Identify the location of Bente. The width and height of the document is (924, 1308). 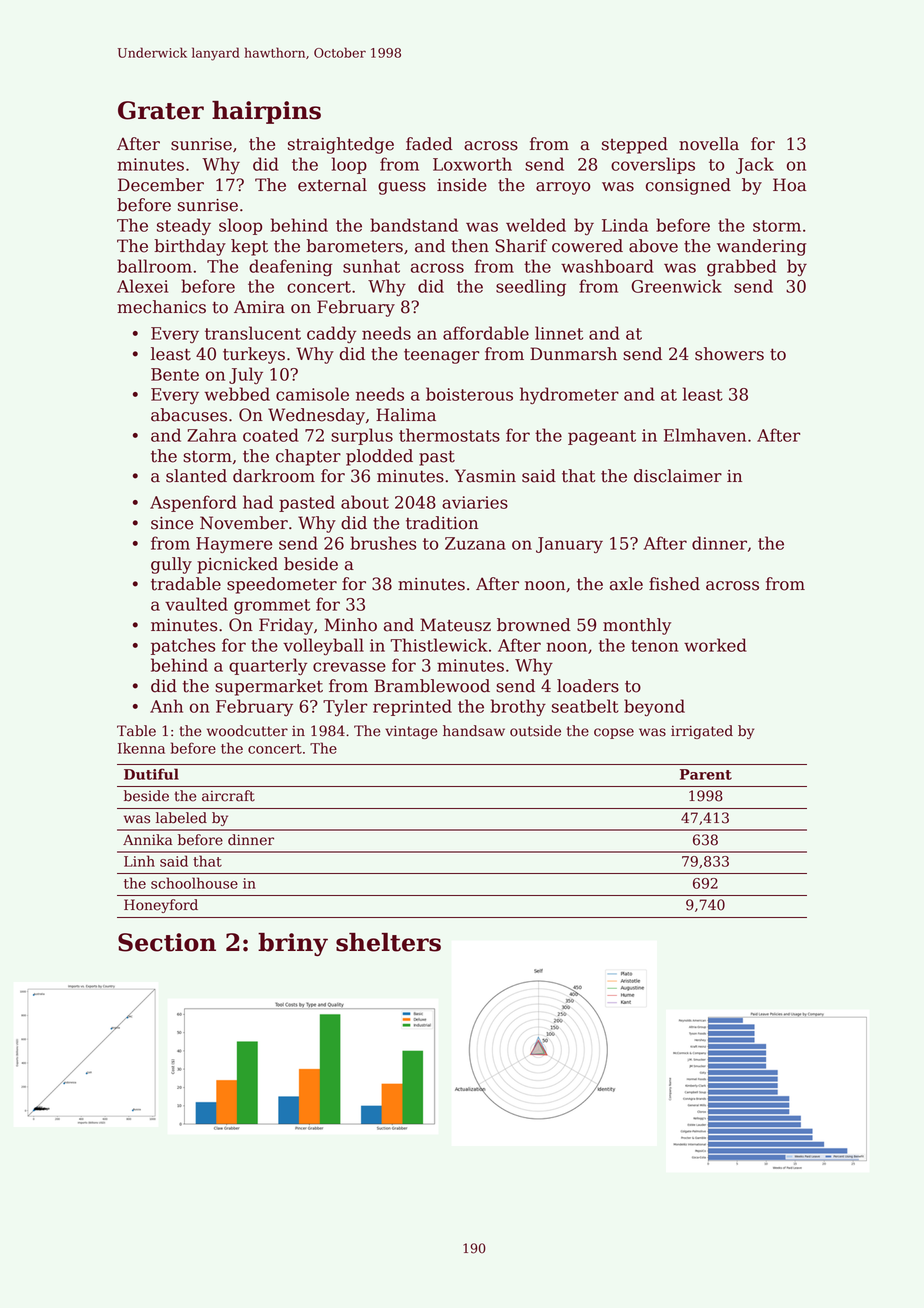
(175, 374).
